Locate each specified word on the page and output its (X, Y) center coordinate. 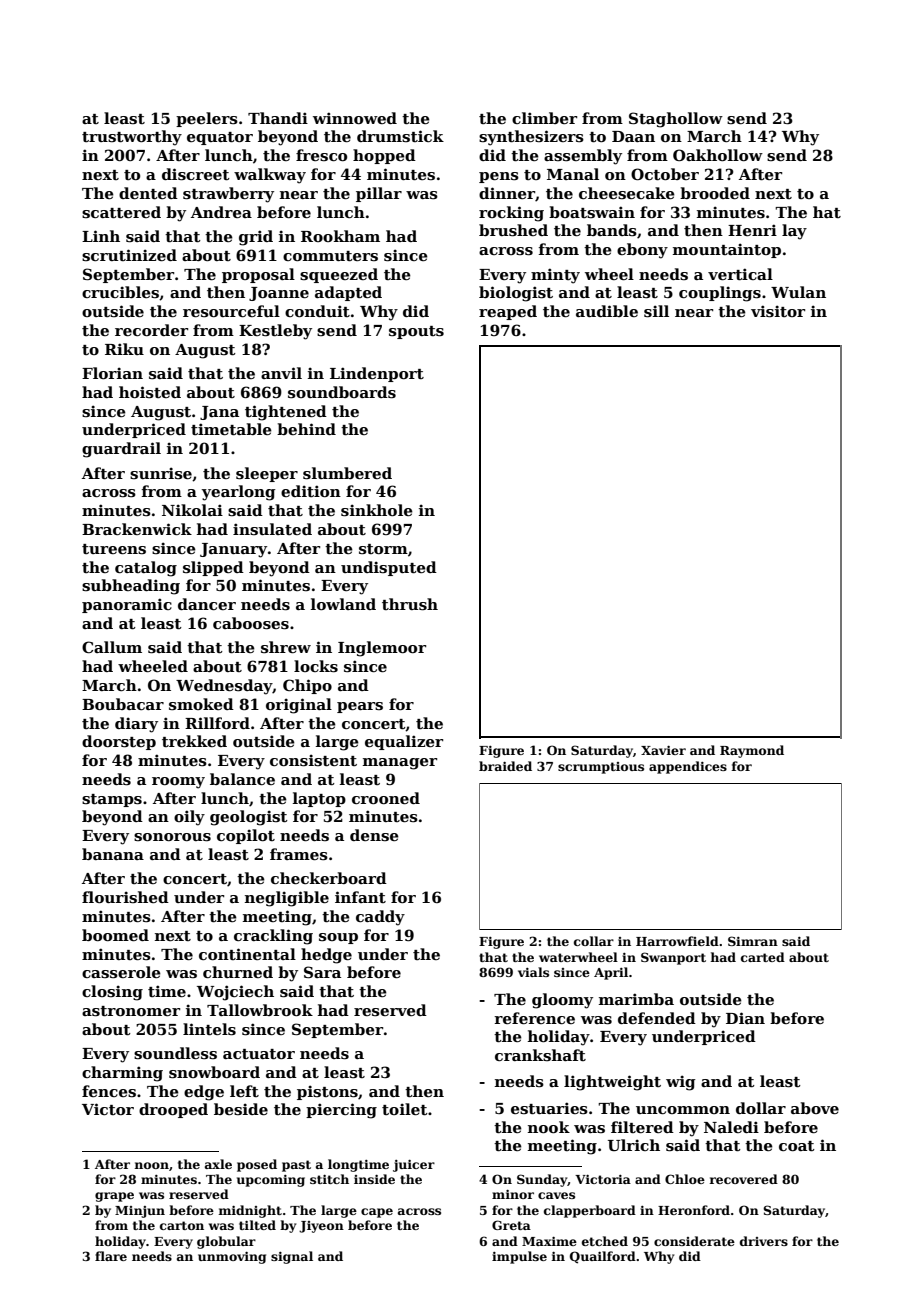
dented (148, 193)
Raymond (752, 751)
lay (794, 232)
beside (241, 1109)
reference (534, 1018)
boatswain (592, 212)
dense (374, 835)
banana (113, 854)
